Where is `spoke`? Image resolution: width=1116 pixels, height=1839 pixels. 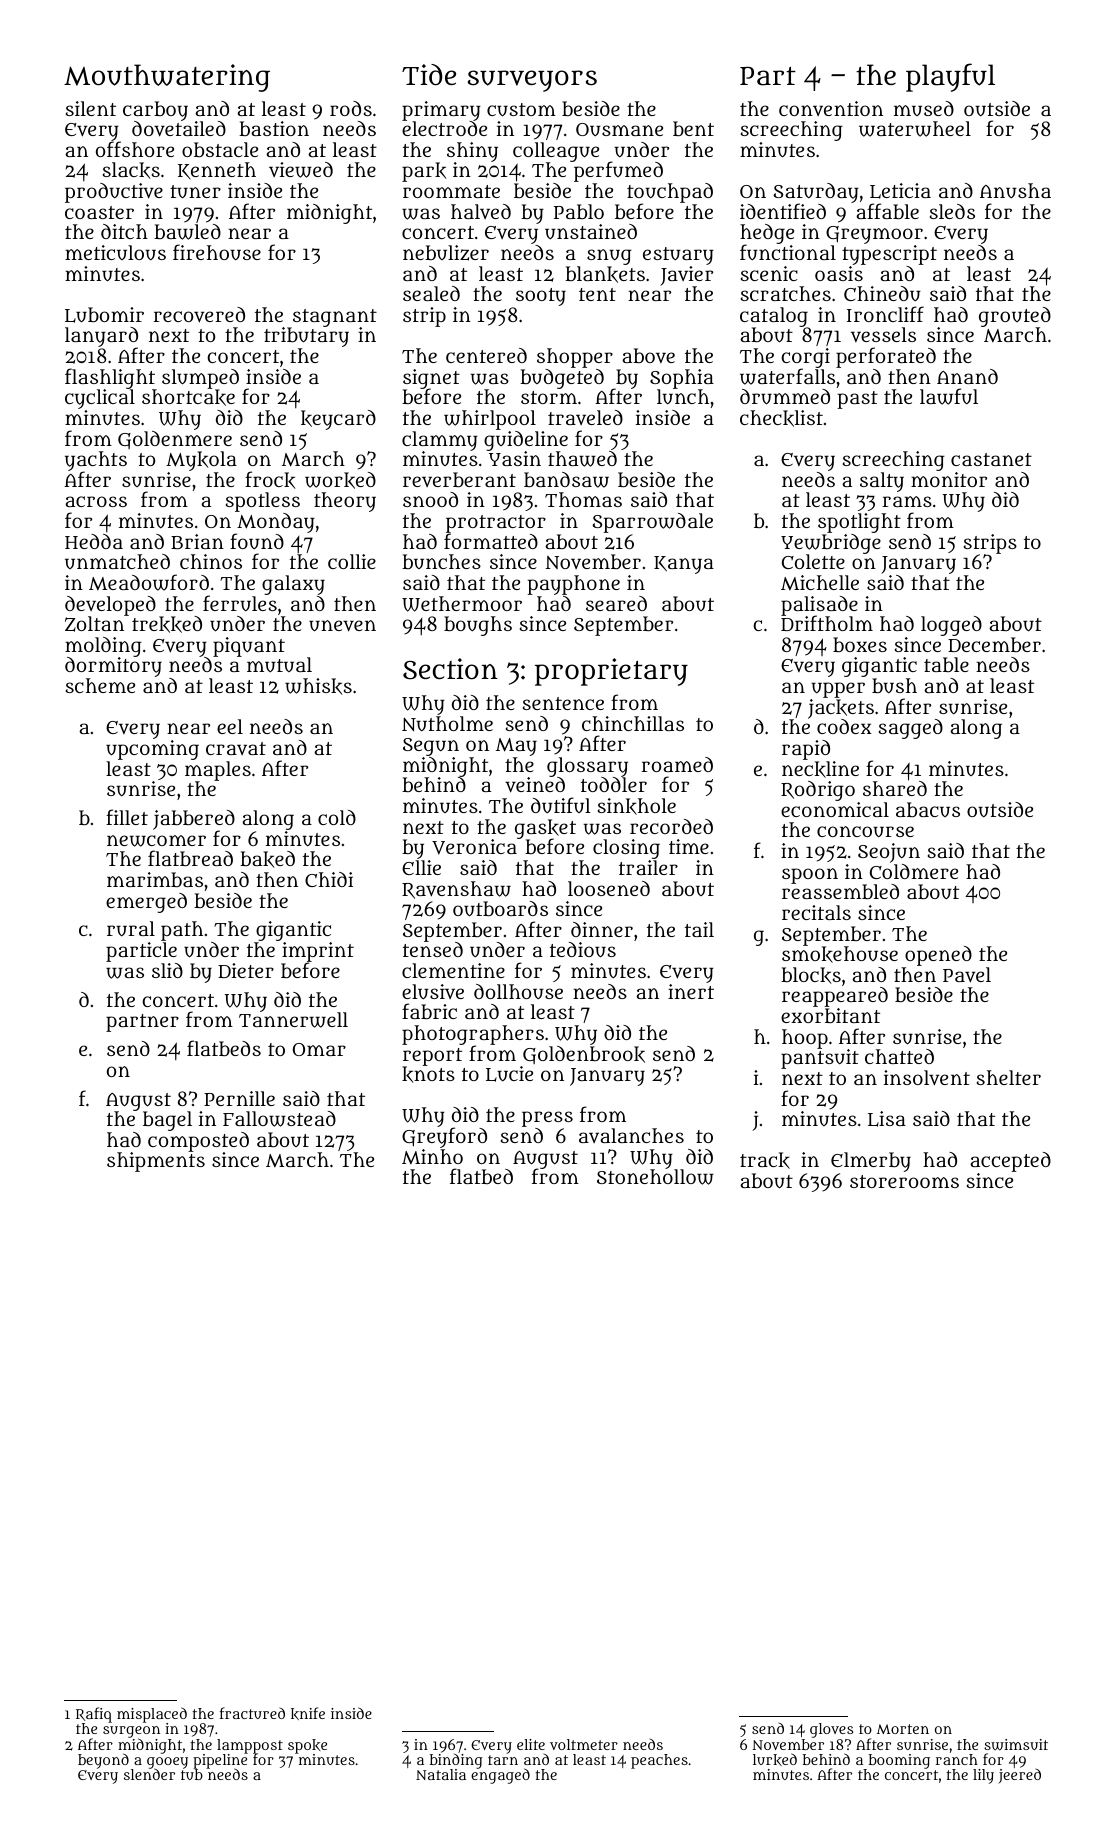
spoke is located at coordinates (307, 1746).
